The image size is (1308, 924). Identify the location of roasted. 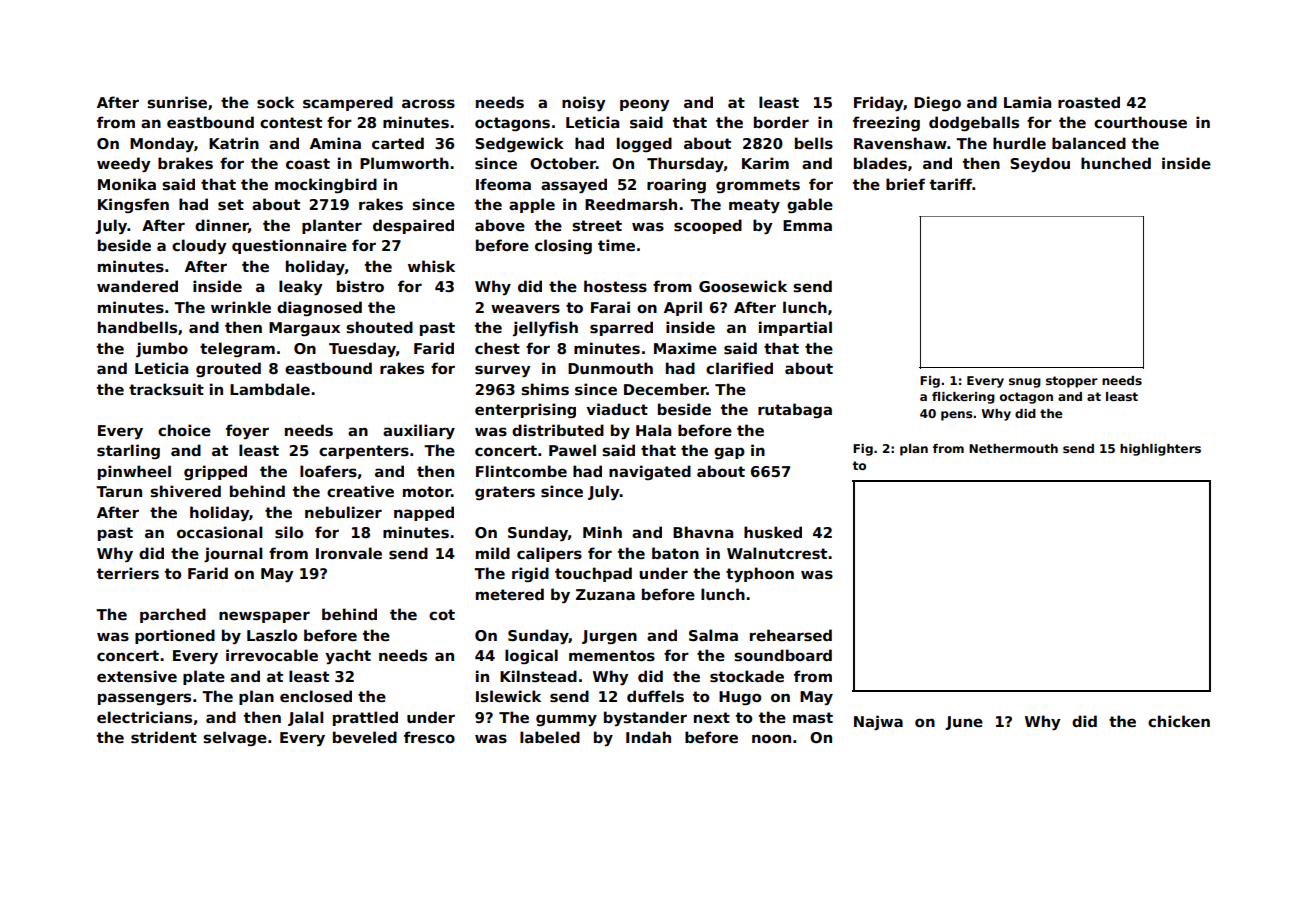
(1089, 102).
